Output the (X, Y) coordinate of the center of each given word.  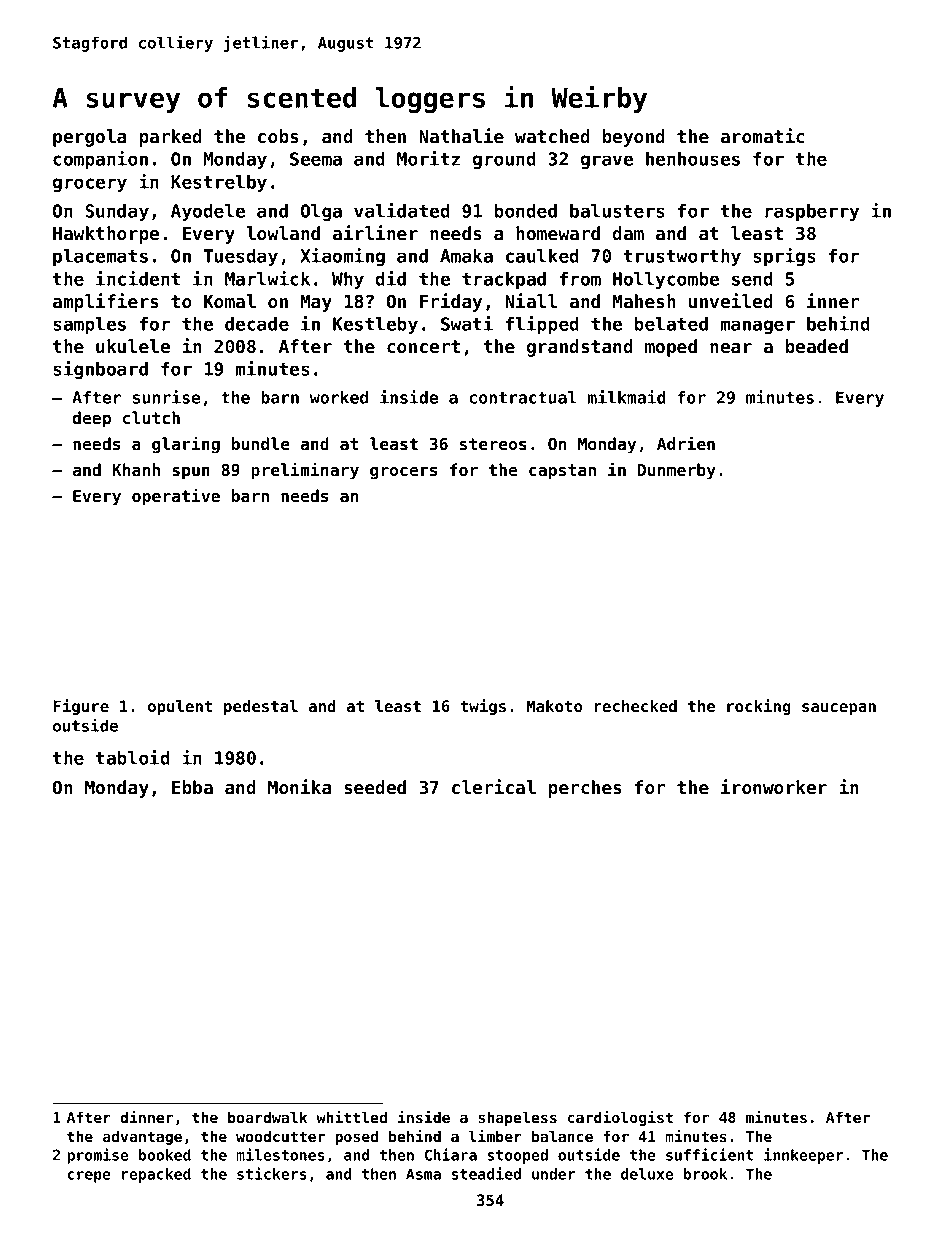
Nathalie (461, 136)
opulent (180, 708)
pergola (89, 138)
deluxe (647, 1174)
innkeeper (803, 1156)
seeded (375, 787)
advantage (142, 1137)
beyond (634, 138)
